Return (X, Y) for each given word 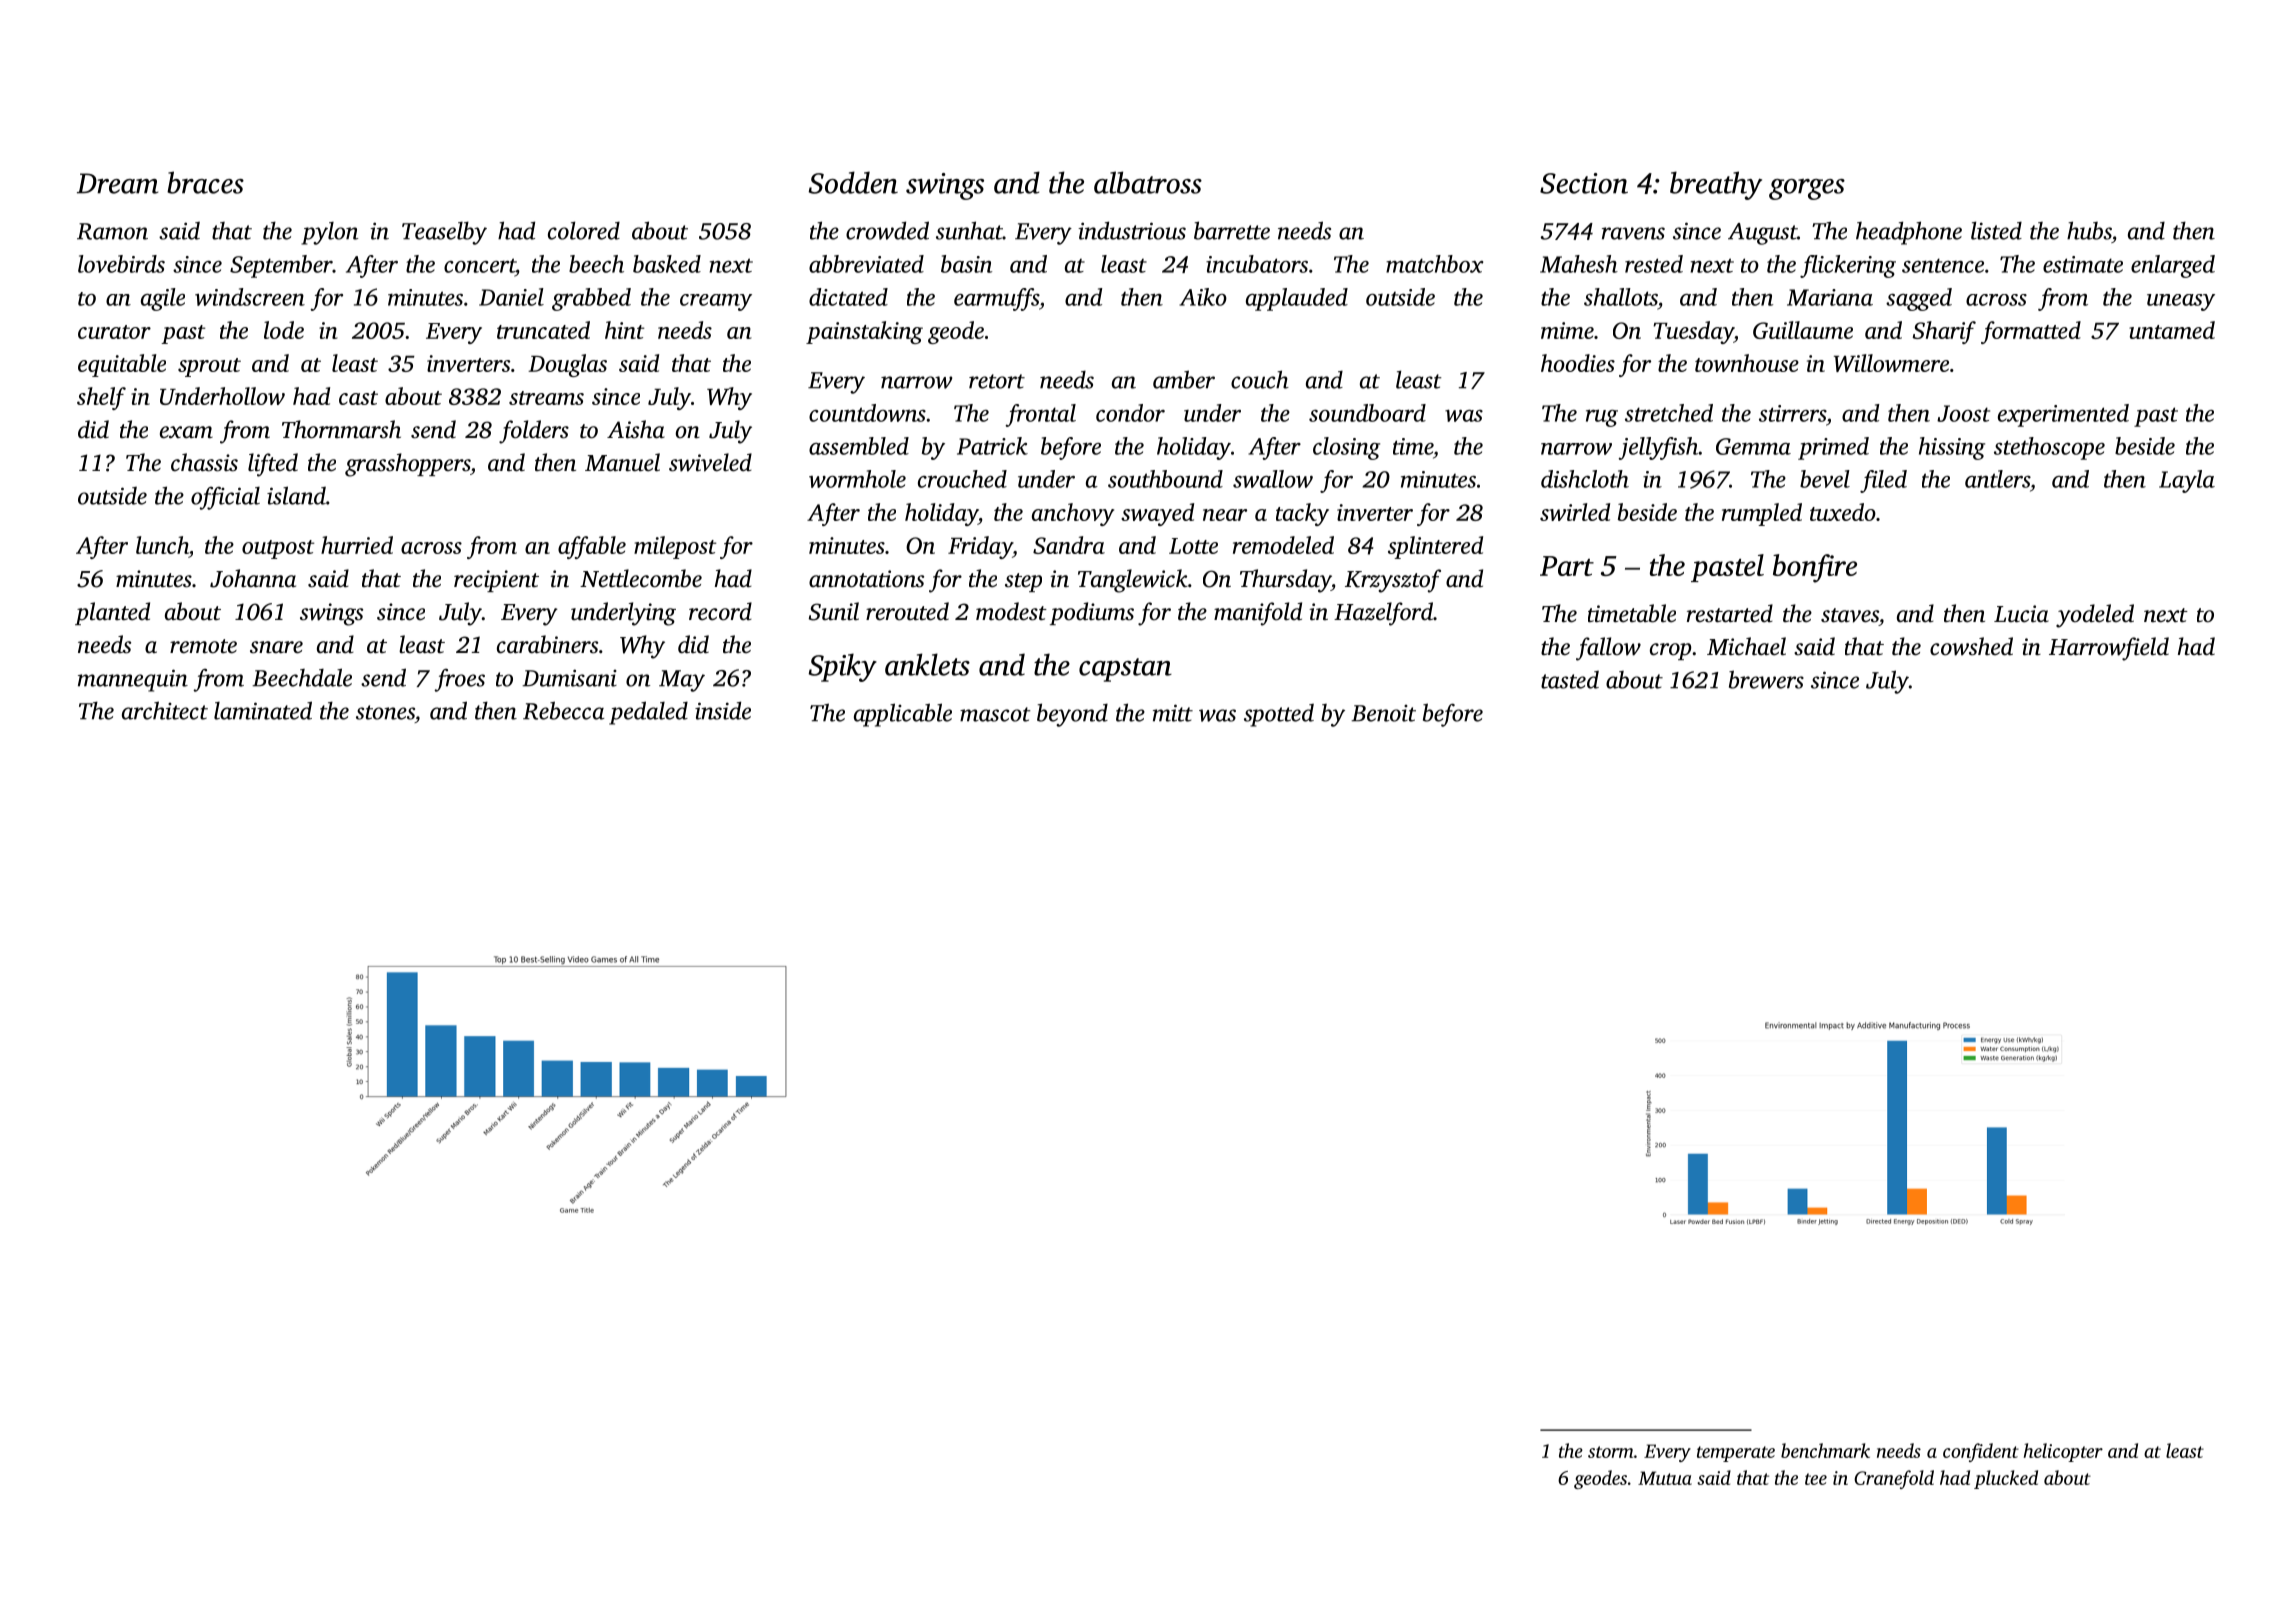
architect (165, 710)
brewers (1766, 679)
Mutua (1665, 1478)
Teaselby (444, 233)
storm (1610, 1452)
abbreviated (866, 264)
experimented (2063, 415)
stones (385, 712)
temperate (1736, 1454)
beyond (1072, 715)
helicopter (2063, 1452)
